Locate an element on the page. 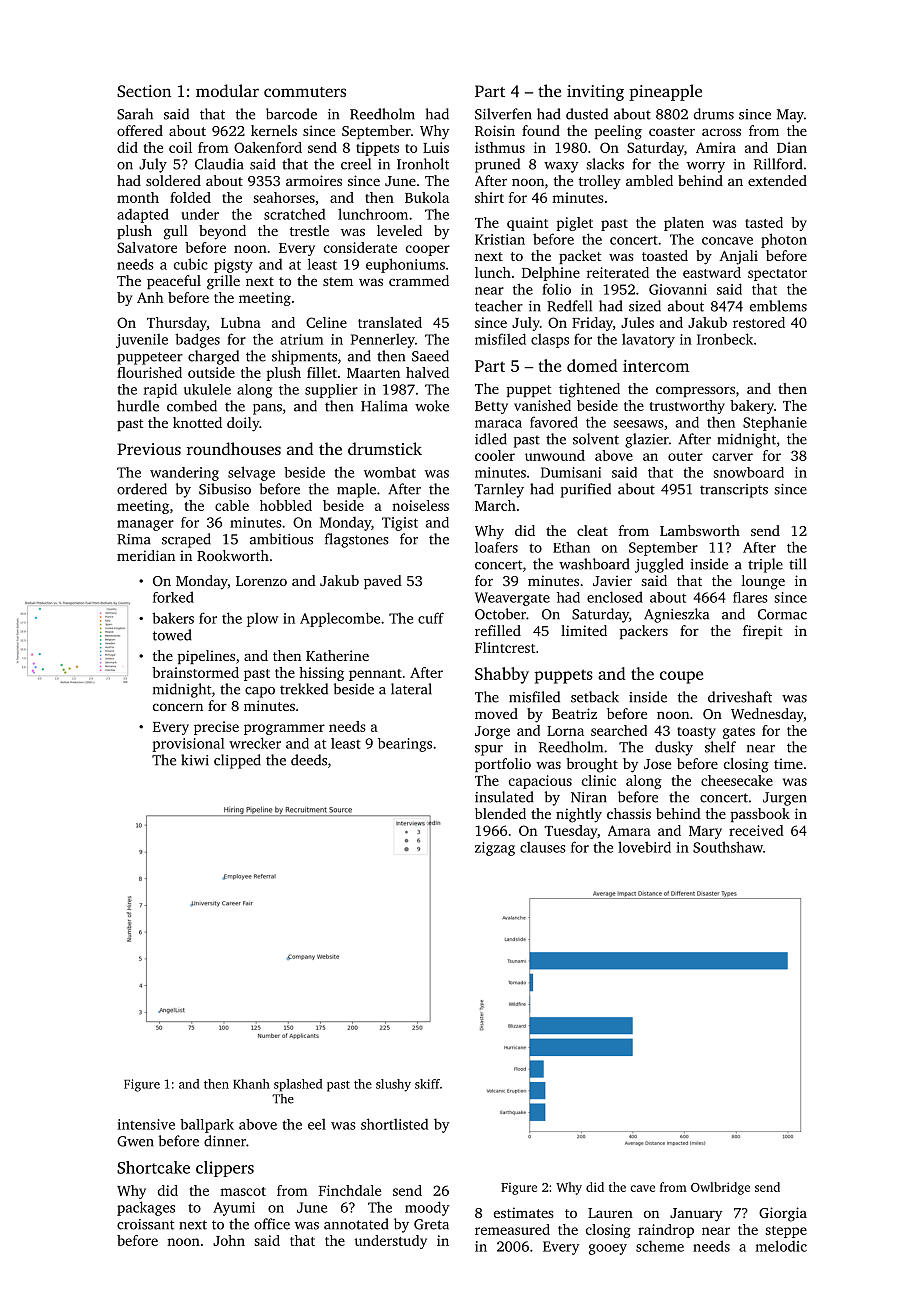  commuters is located at coordinates (305, 92).
